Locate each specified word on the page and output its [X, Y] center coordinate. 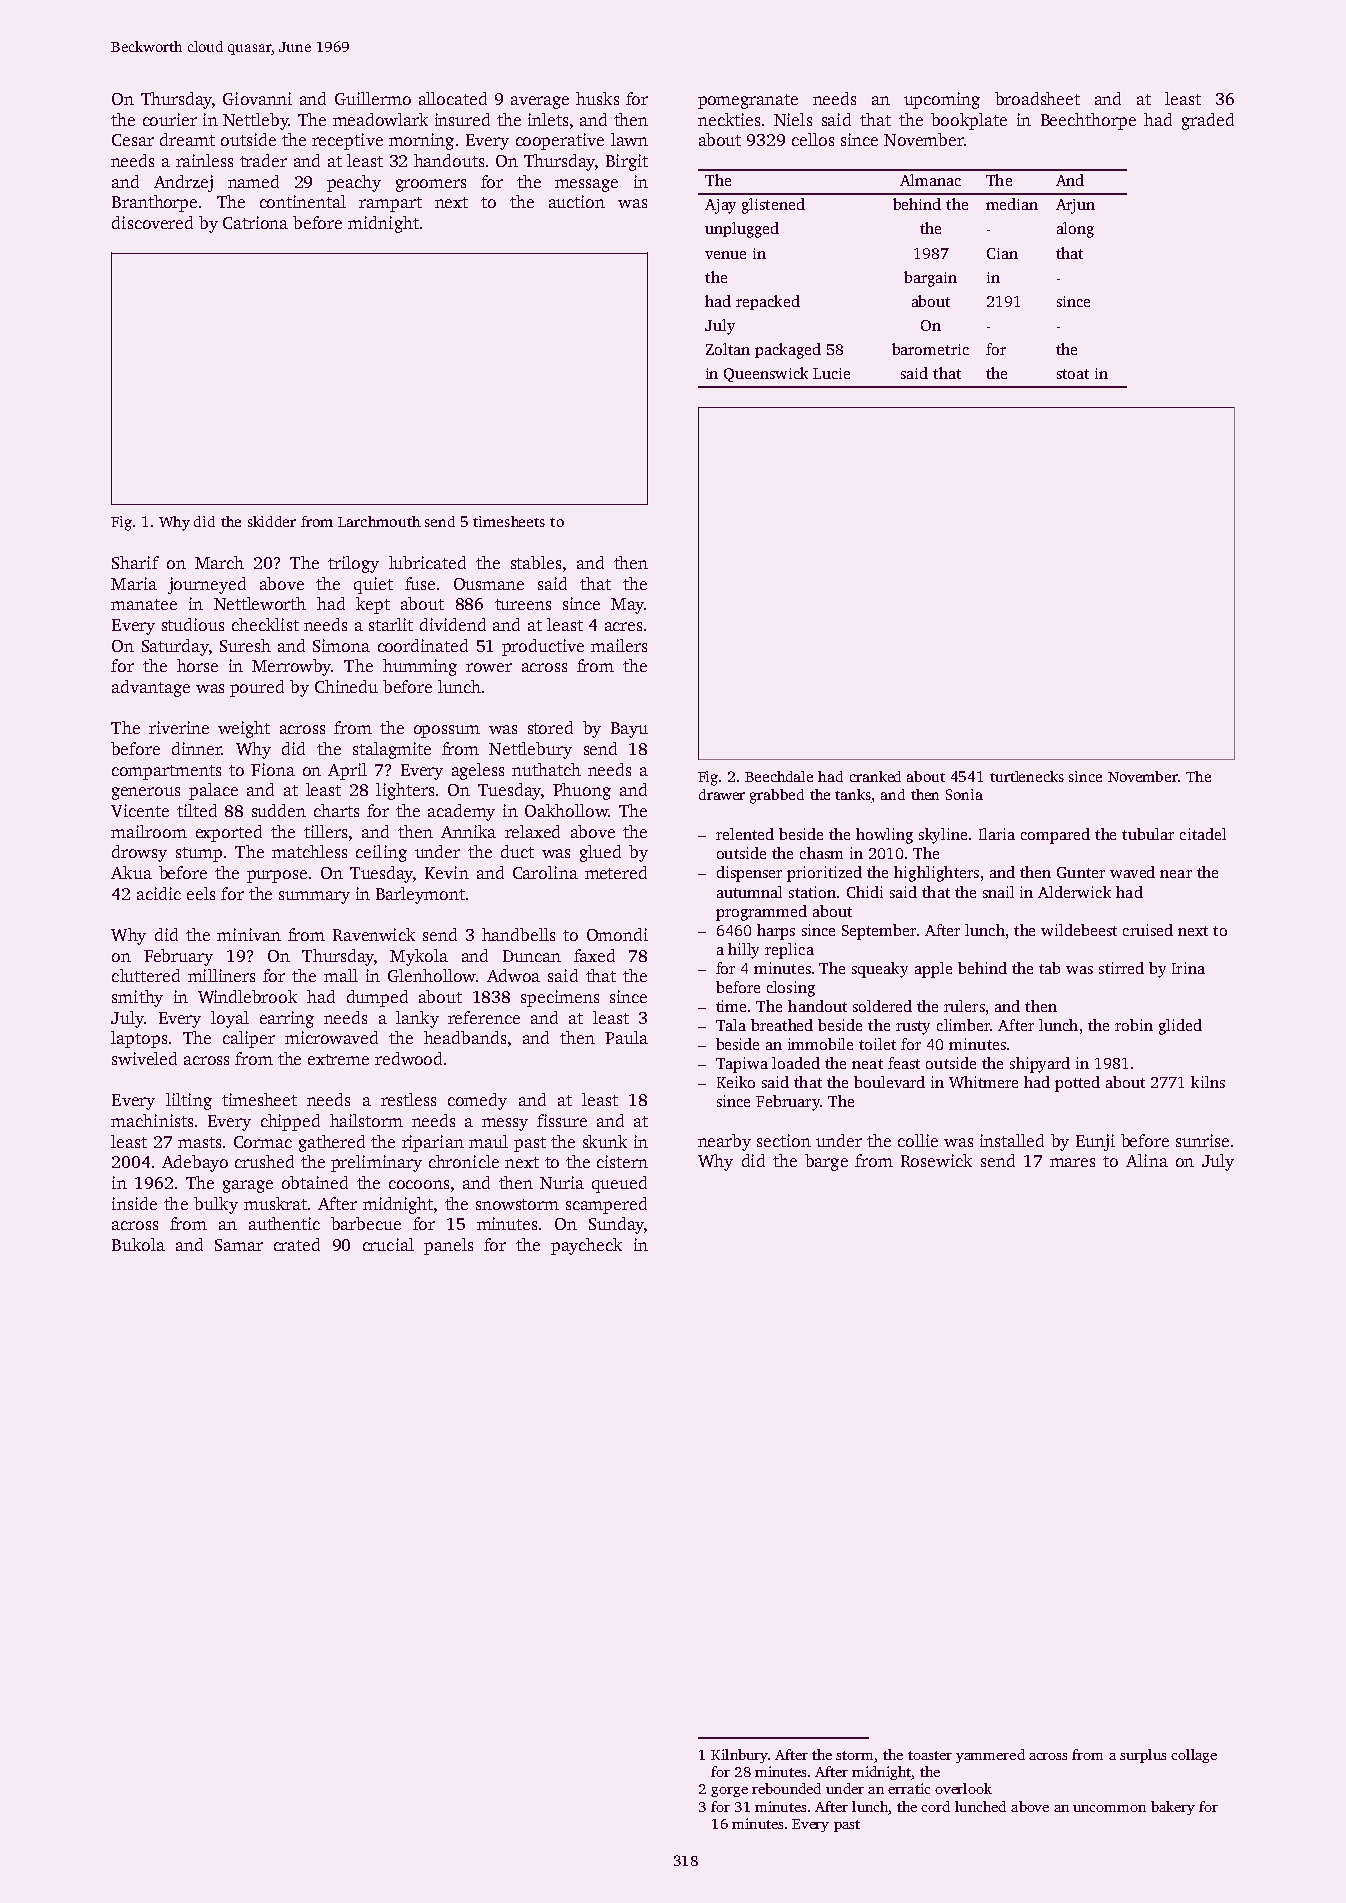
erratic [909, 1788]
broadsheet [1037, 98]
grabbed [777, 796]
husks [597, 98]
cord [935, 1806]
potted [1077, 1084]
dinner [196, 748]
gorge [729, 1792]
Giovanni [257, 98]
